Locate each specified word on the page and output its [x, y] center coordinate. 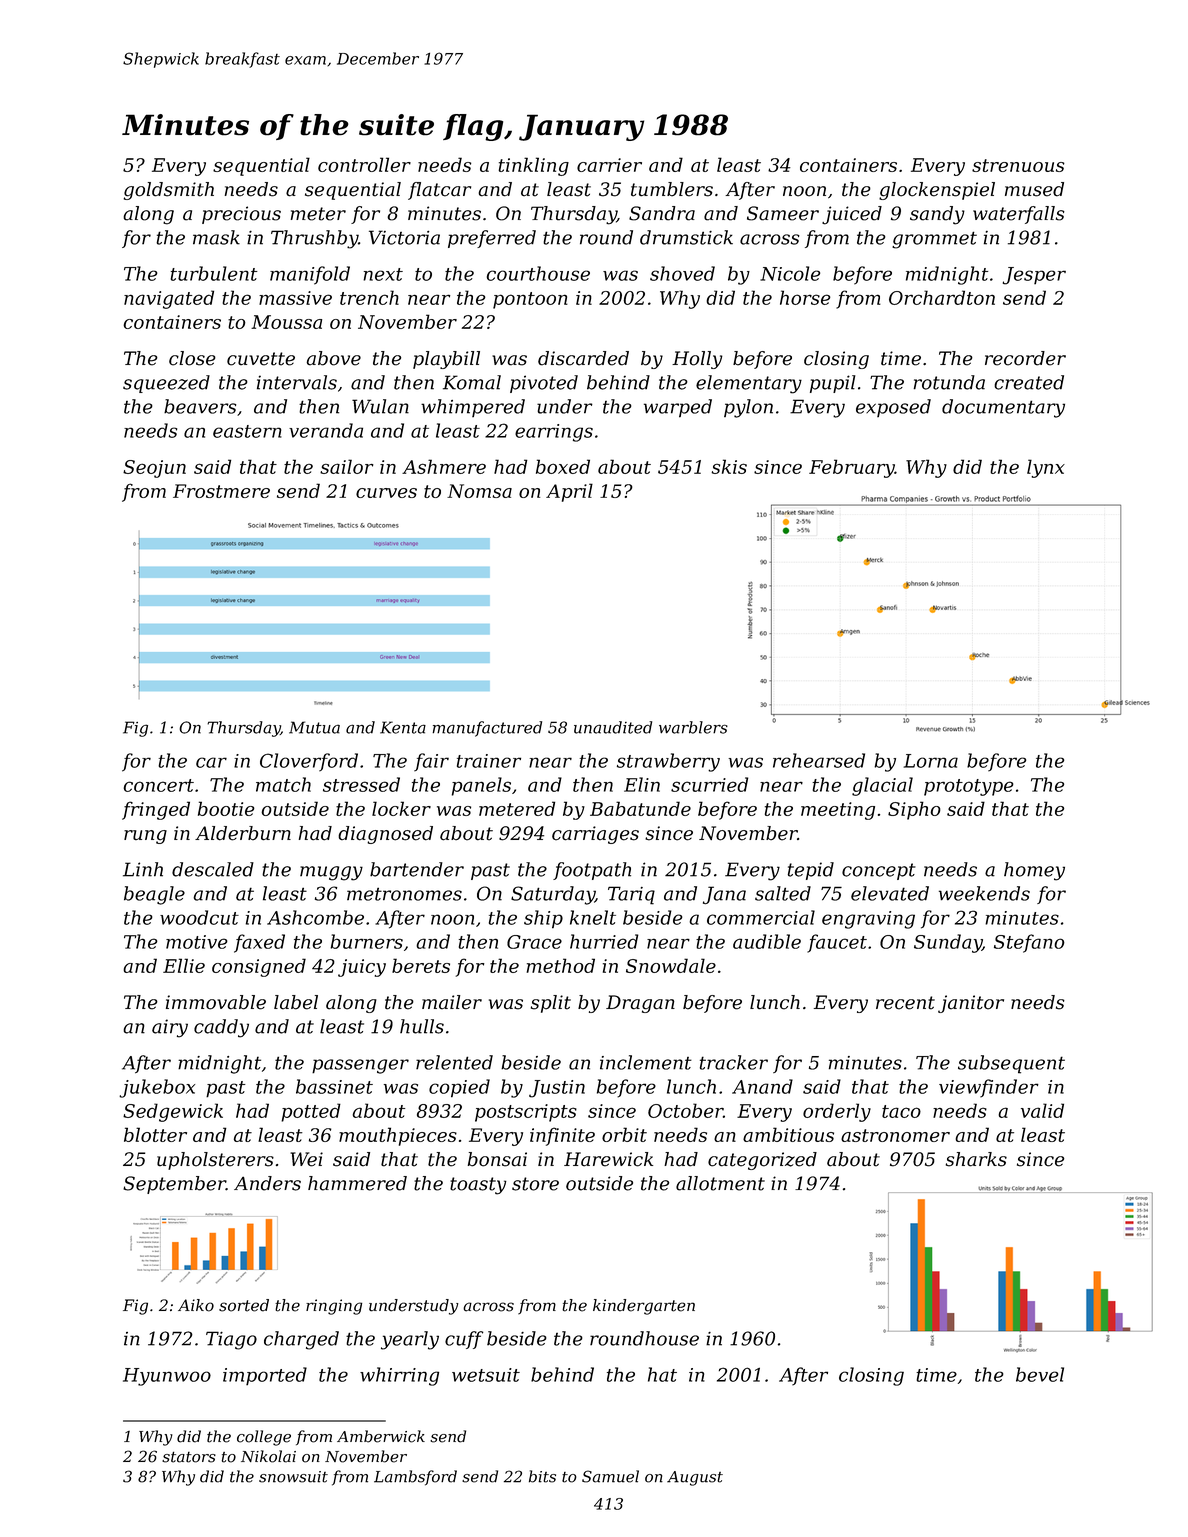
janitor [971, 1004]
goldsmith [169, 191]
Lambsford [415, 1478]
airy [170, 1028]
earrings [554, 433]
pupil [833, 384]
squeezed [166, 384]
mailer [452, 1002]
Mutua [314, 727]
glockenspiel [937, 191]
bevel [1040, 1374]
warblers [693, 727]
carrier [609, 165]
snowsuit [293, 1477]
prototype [969, 787]
